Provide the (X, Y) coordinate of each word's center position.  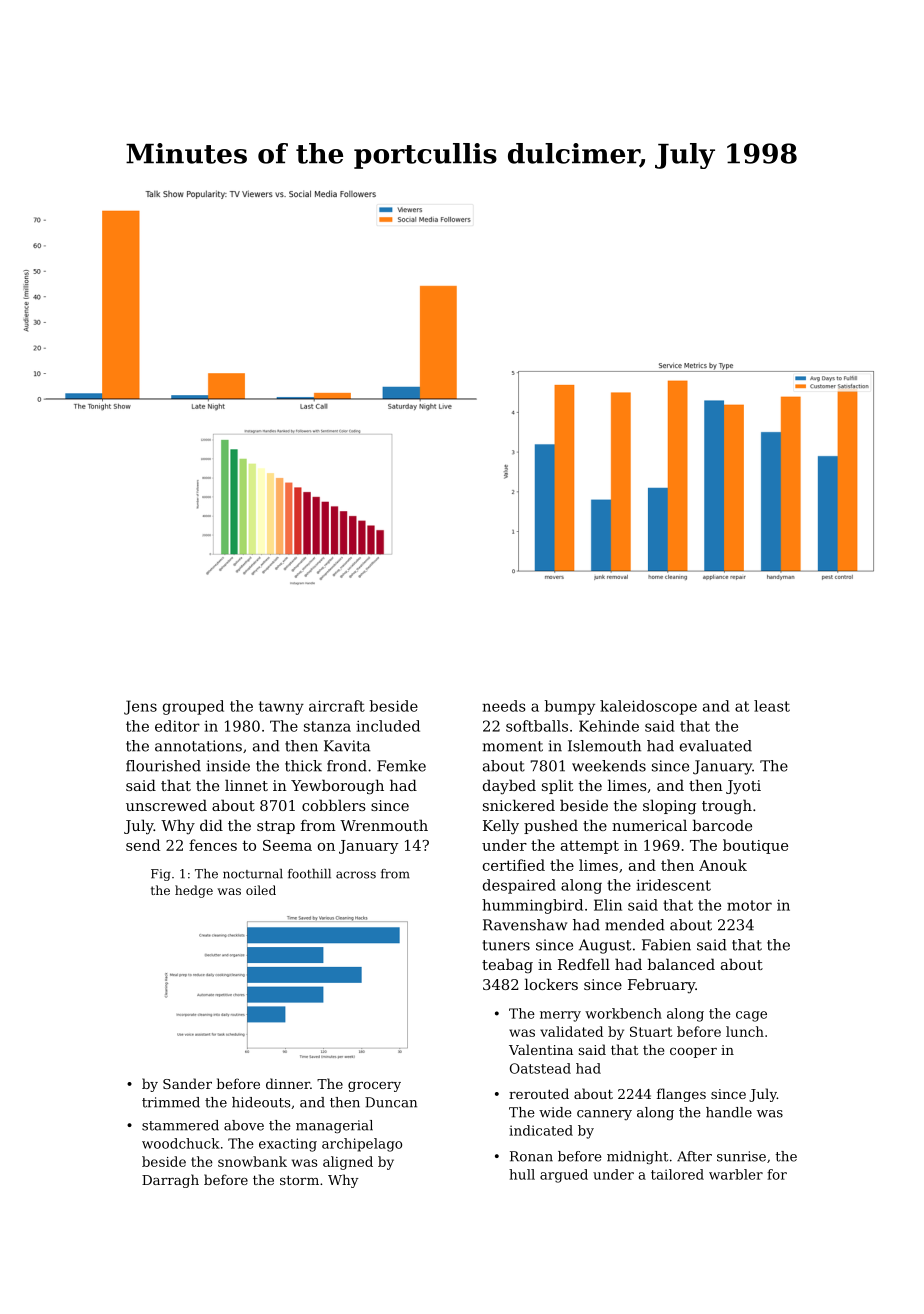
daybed (509, 787)
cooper (693, 1053)
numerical (649, 825)
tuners (506, 945)
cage (751, 1016)
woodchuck (181, 1143)
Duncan (391, 1102)
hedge (194, 891)
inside (228, 766)
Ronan (531, 1156)
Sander (187, 1083)
